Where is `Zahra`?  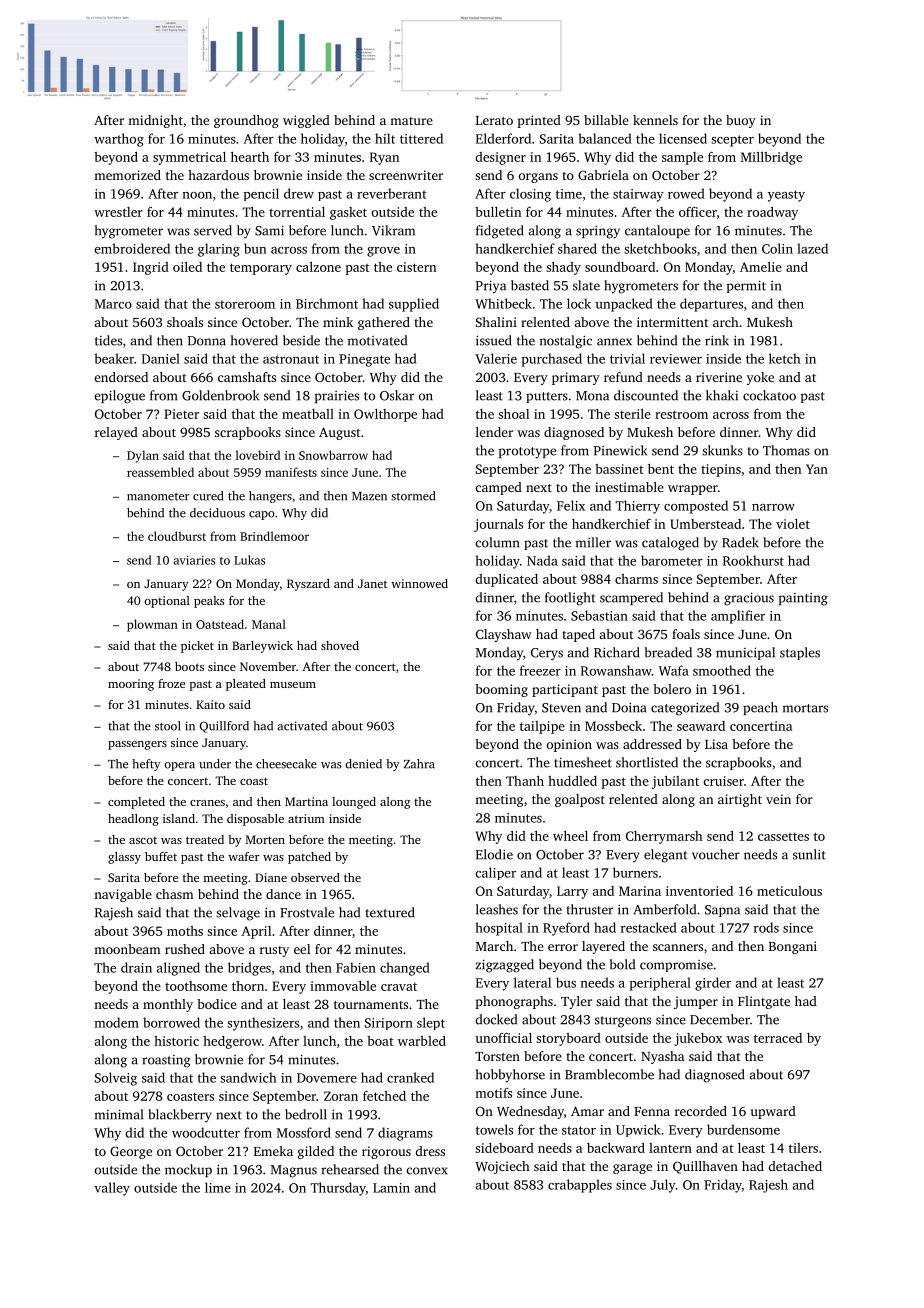 Zahra is located at coordinates (419, 764).
